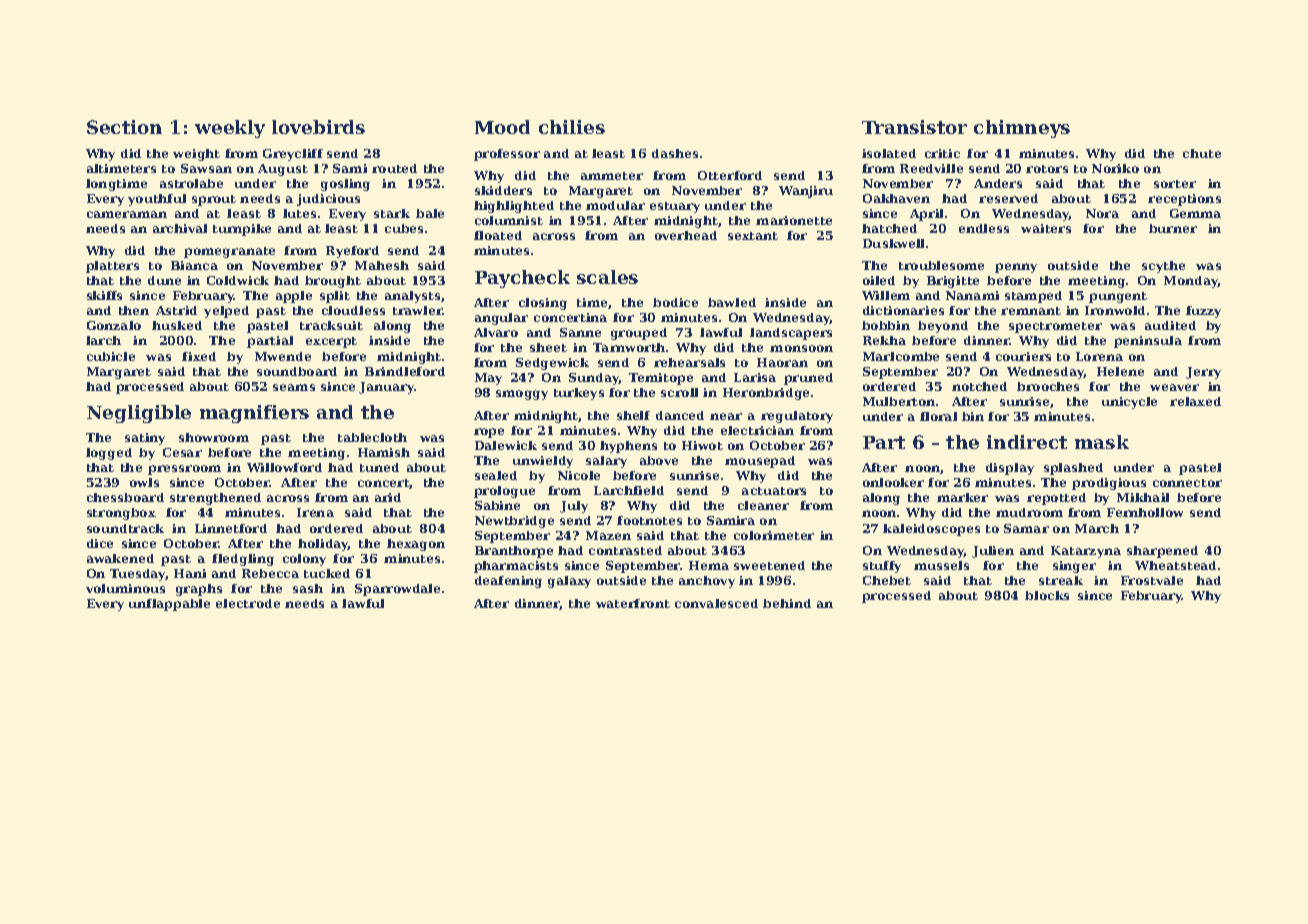 Image resolution: width=1308 pixels, height=924 pixels. Describe the element at coordinates (774, 491) in the document. I see `actuators` at that location.
